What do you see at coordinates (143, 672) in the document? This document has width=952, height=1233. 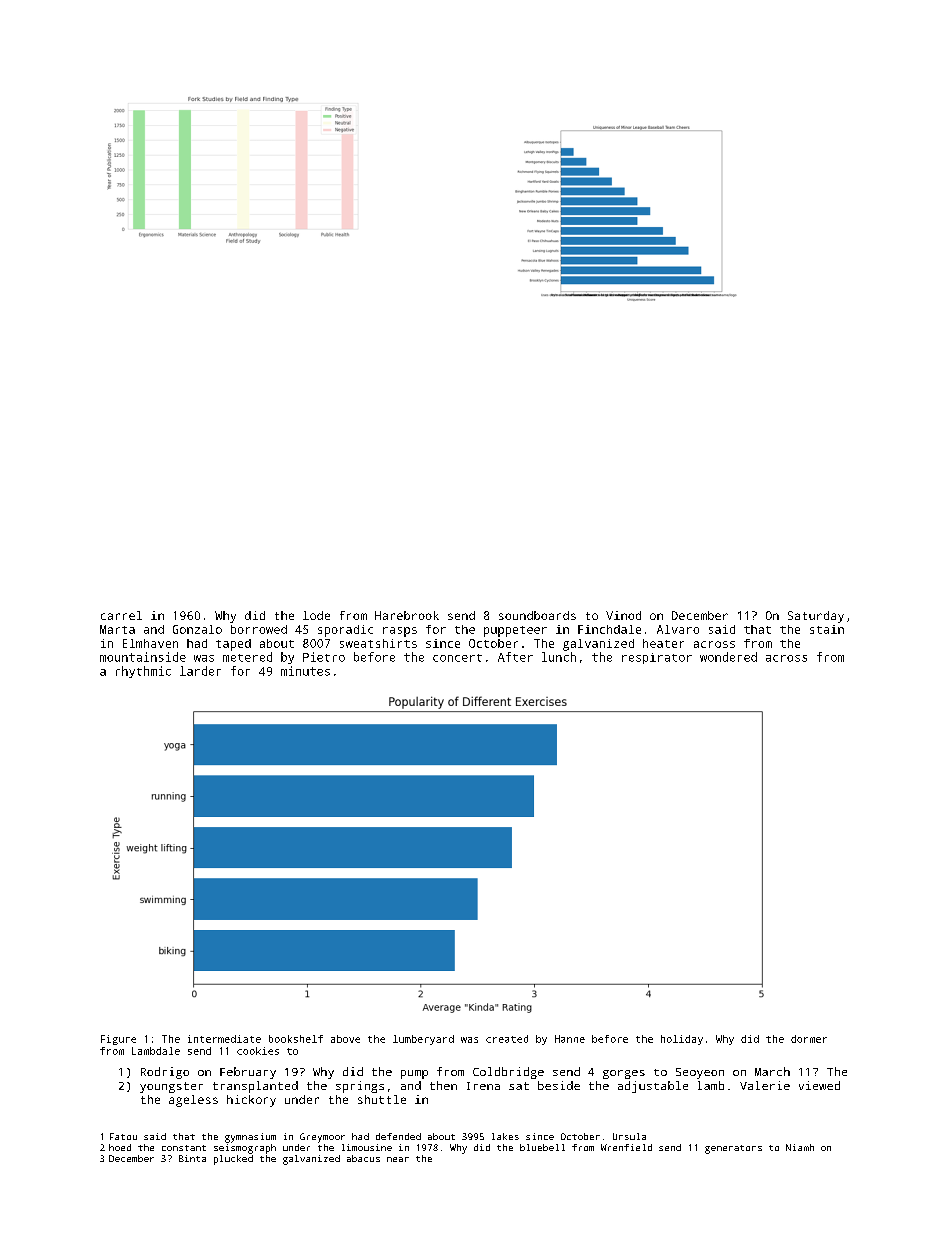 I see `rhythmic` at bounding box center [143, 672].
